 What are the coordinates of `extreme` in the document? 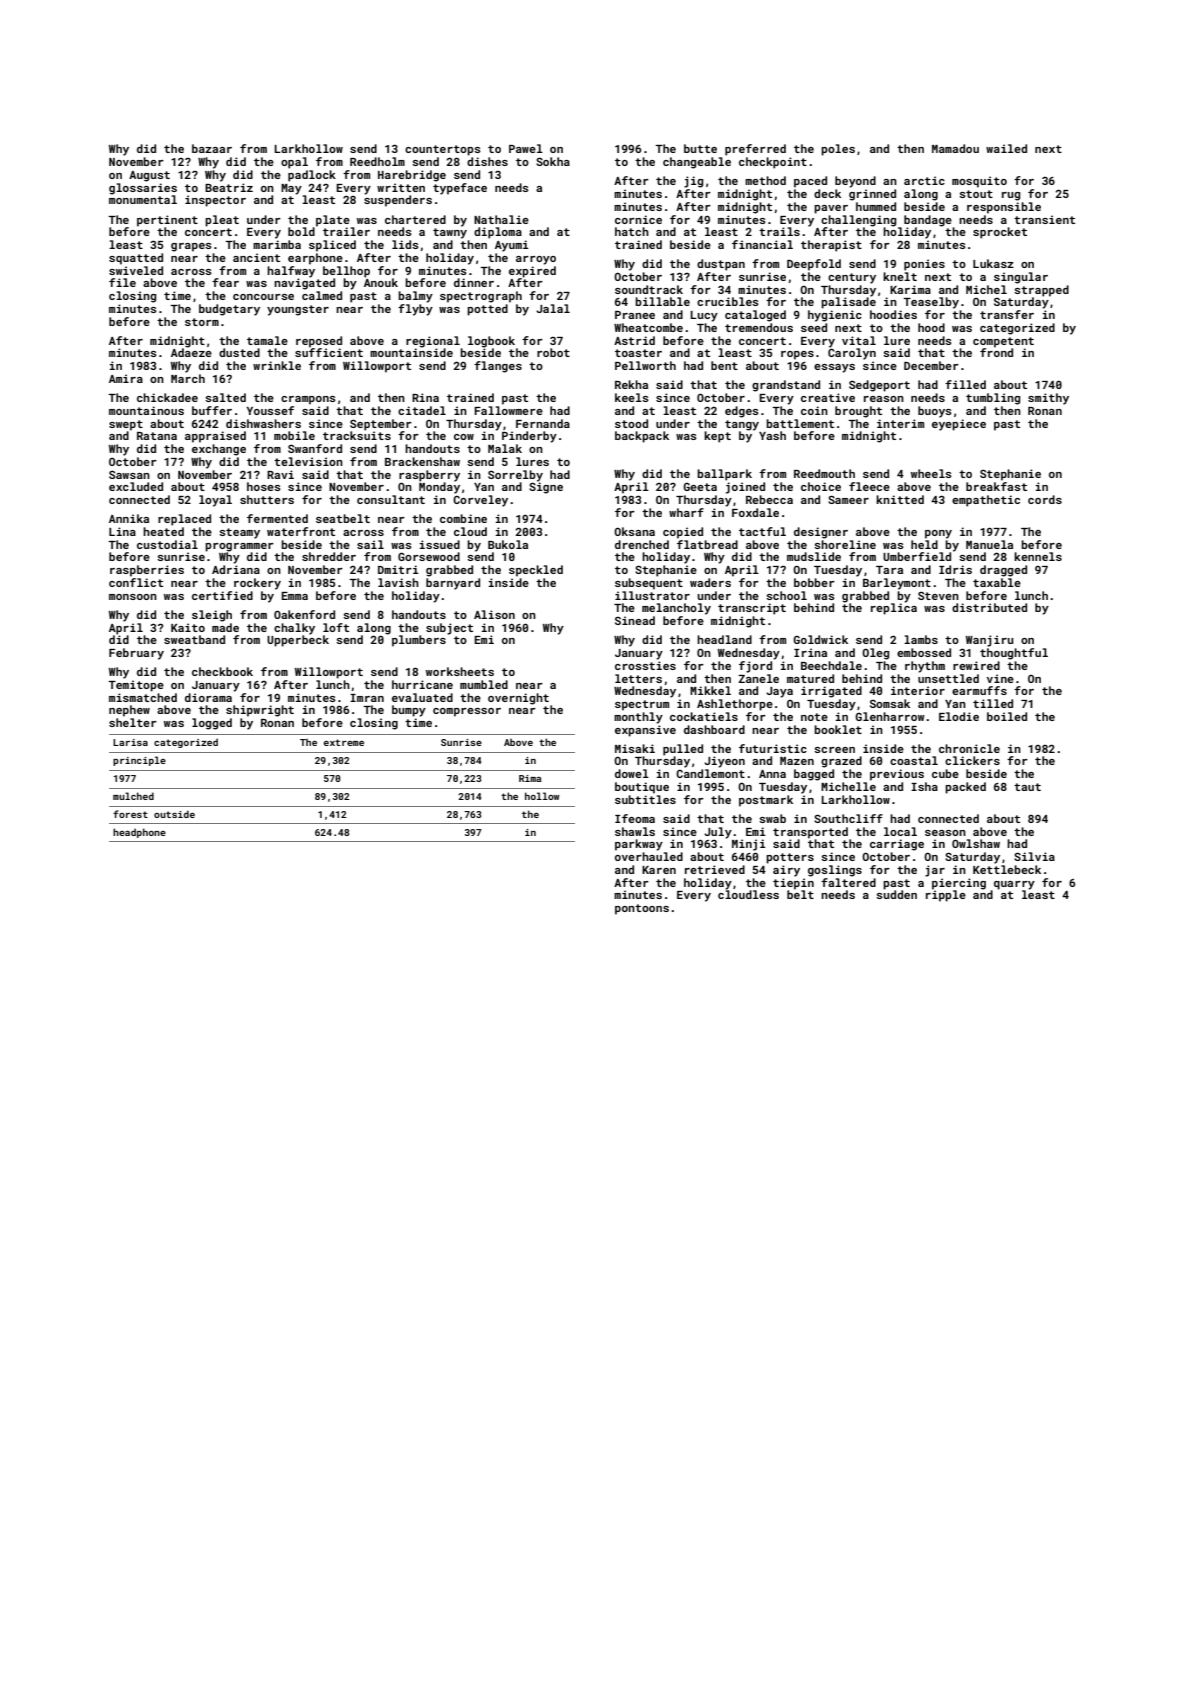 It's located at (344, 742).
